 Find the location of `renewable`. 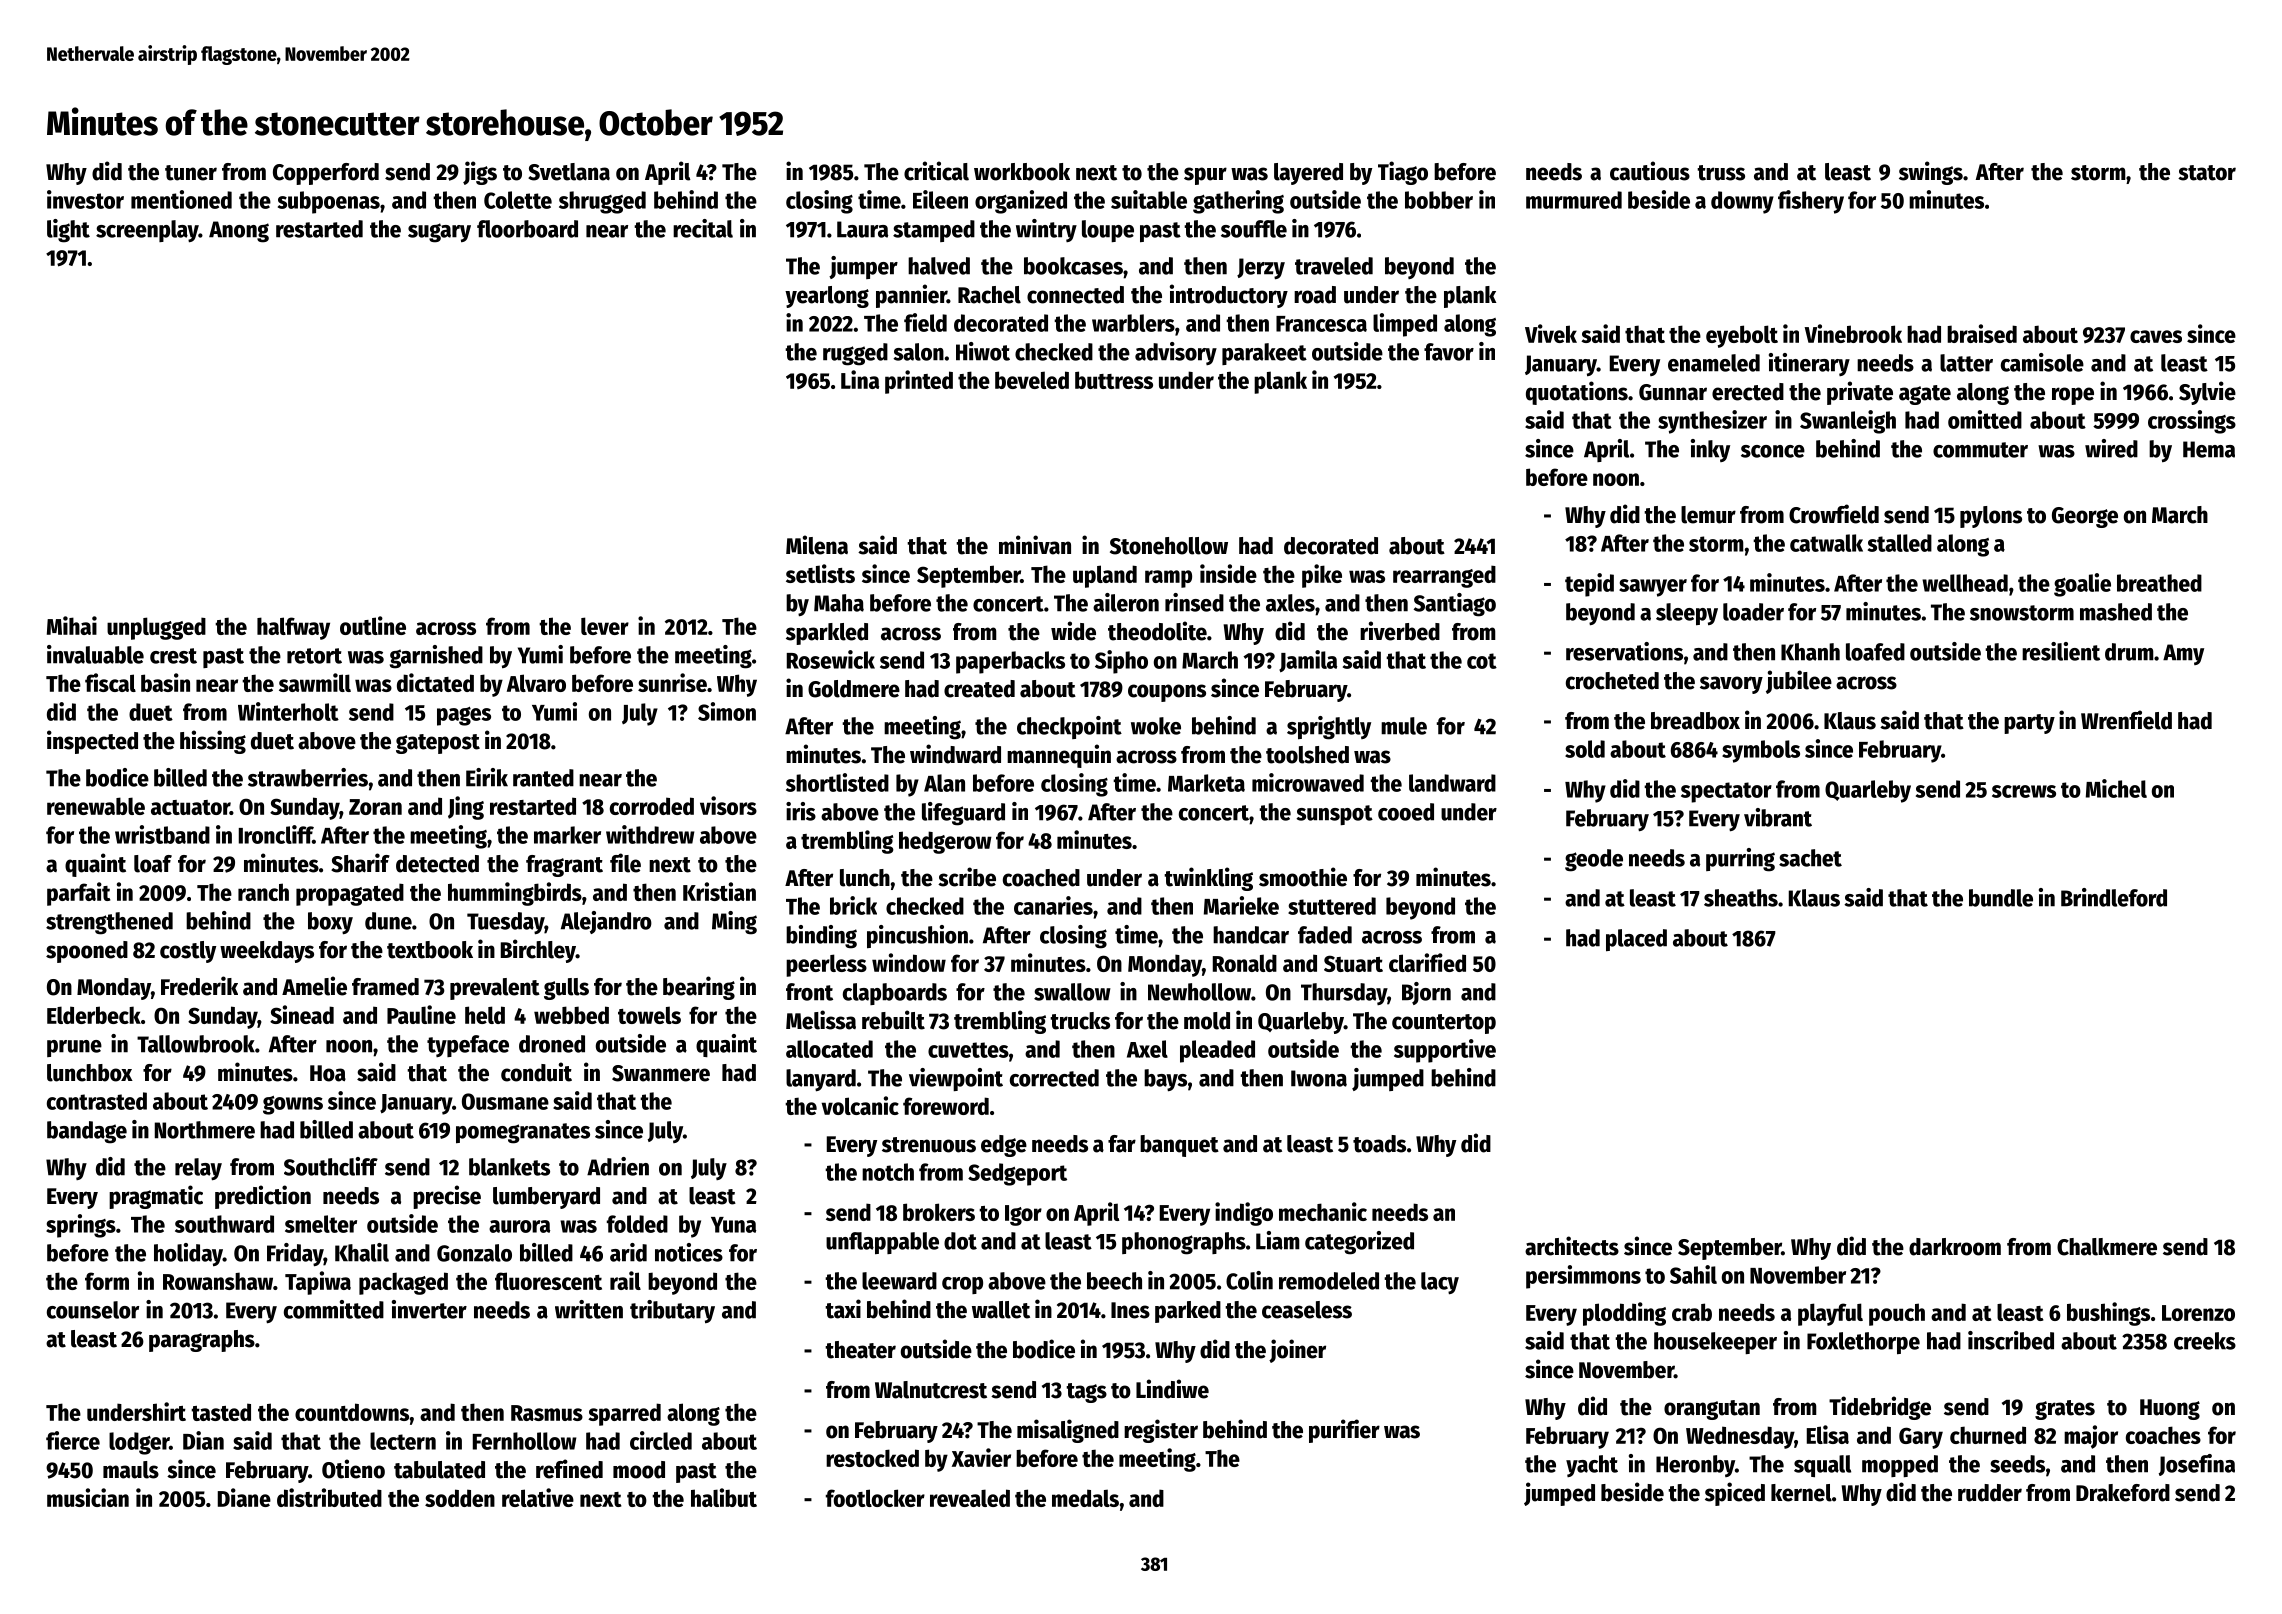

renewable is located at coordinates (96, 806).
